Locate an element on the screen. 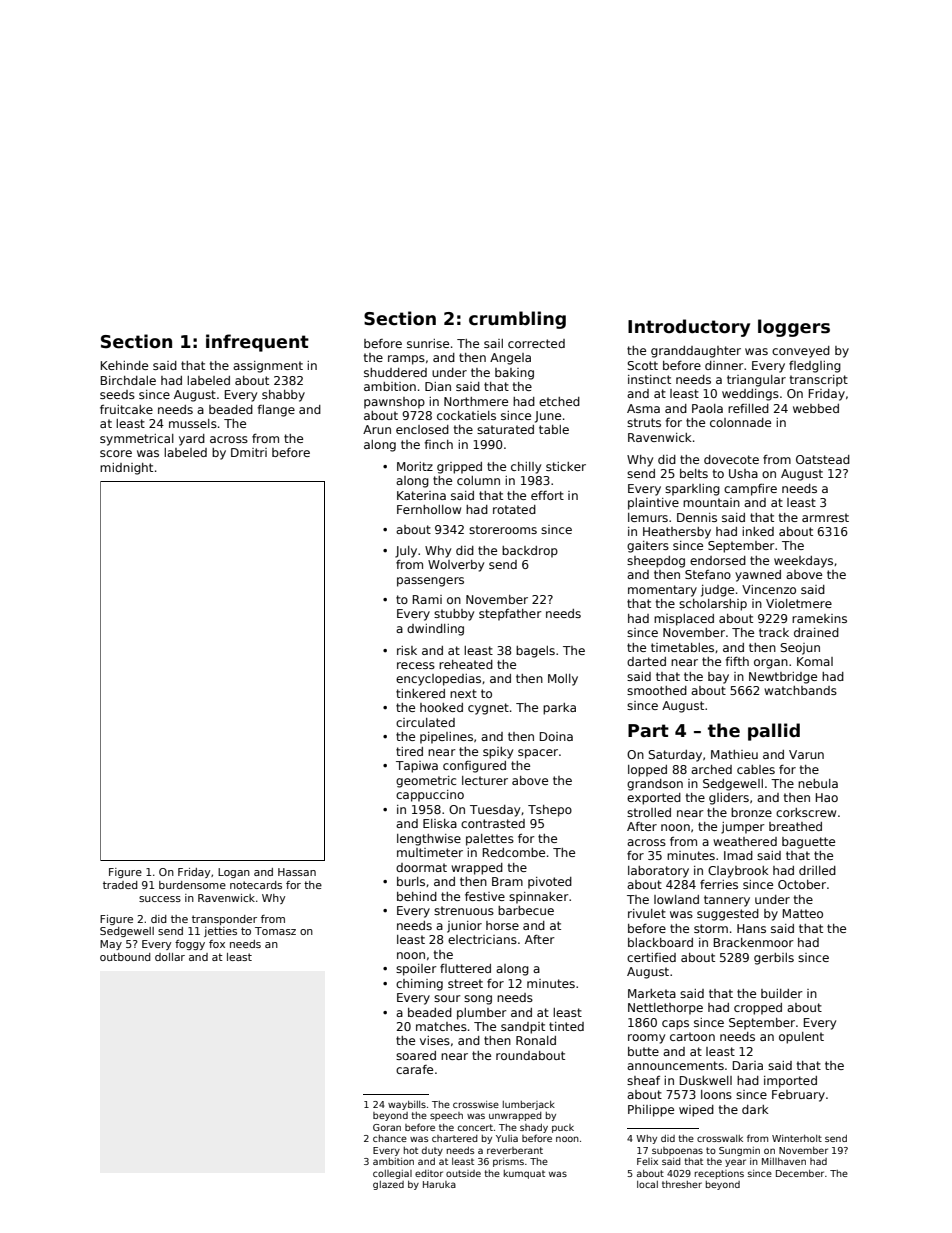 The width and height of the screenshot is (952, 1233). flange is located at coordinates (276, 411).
